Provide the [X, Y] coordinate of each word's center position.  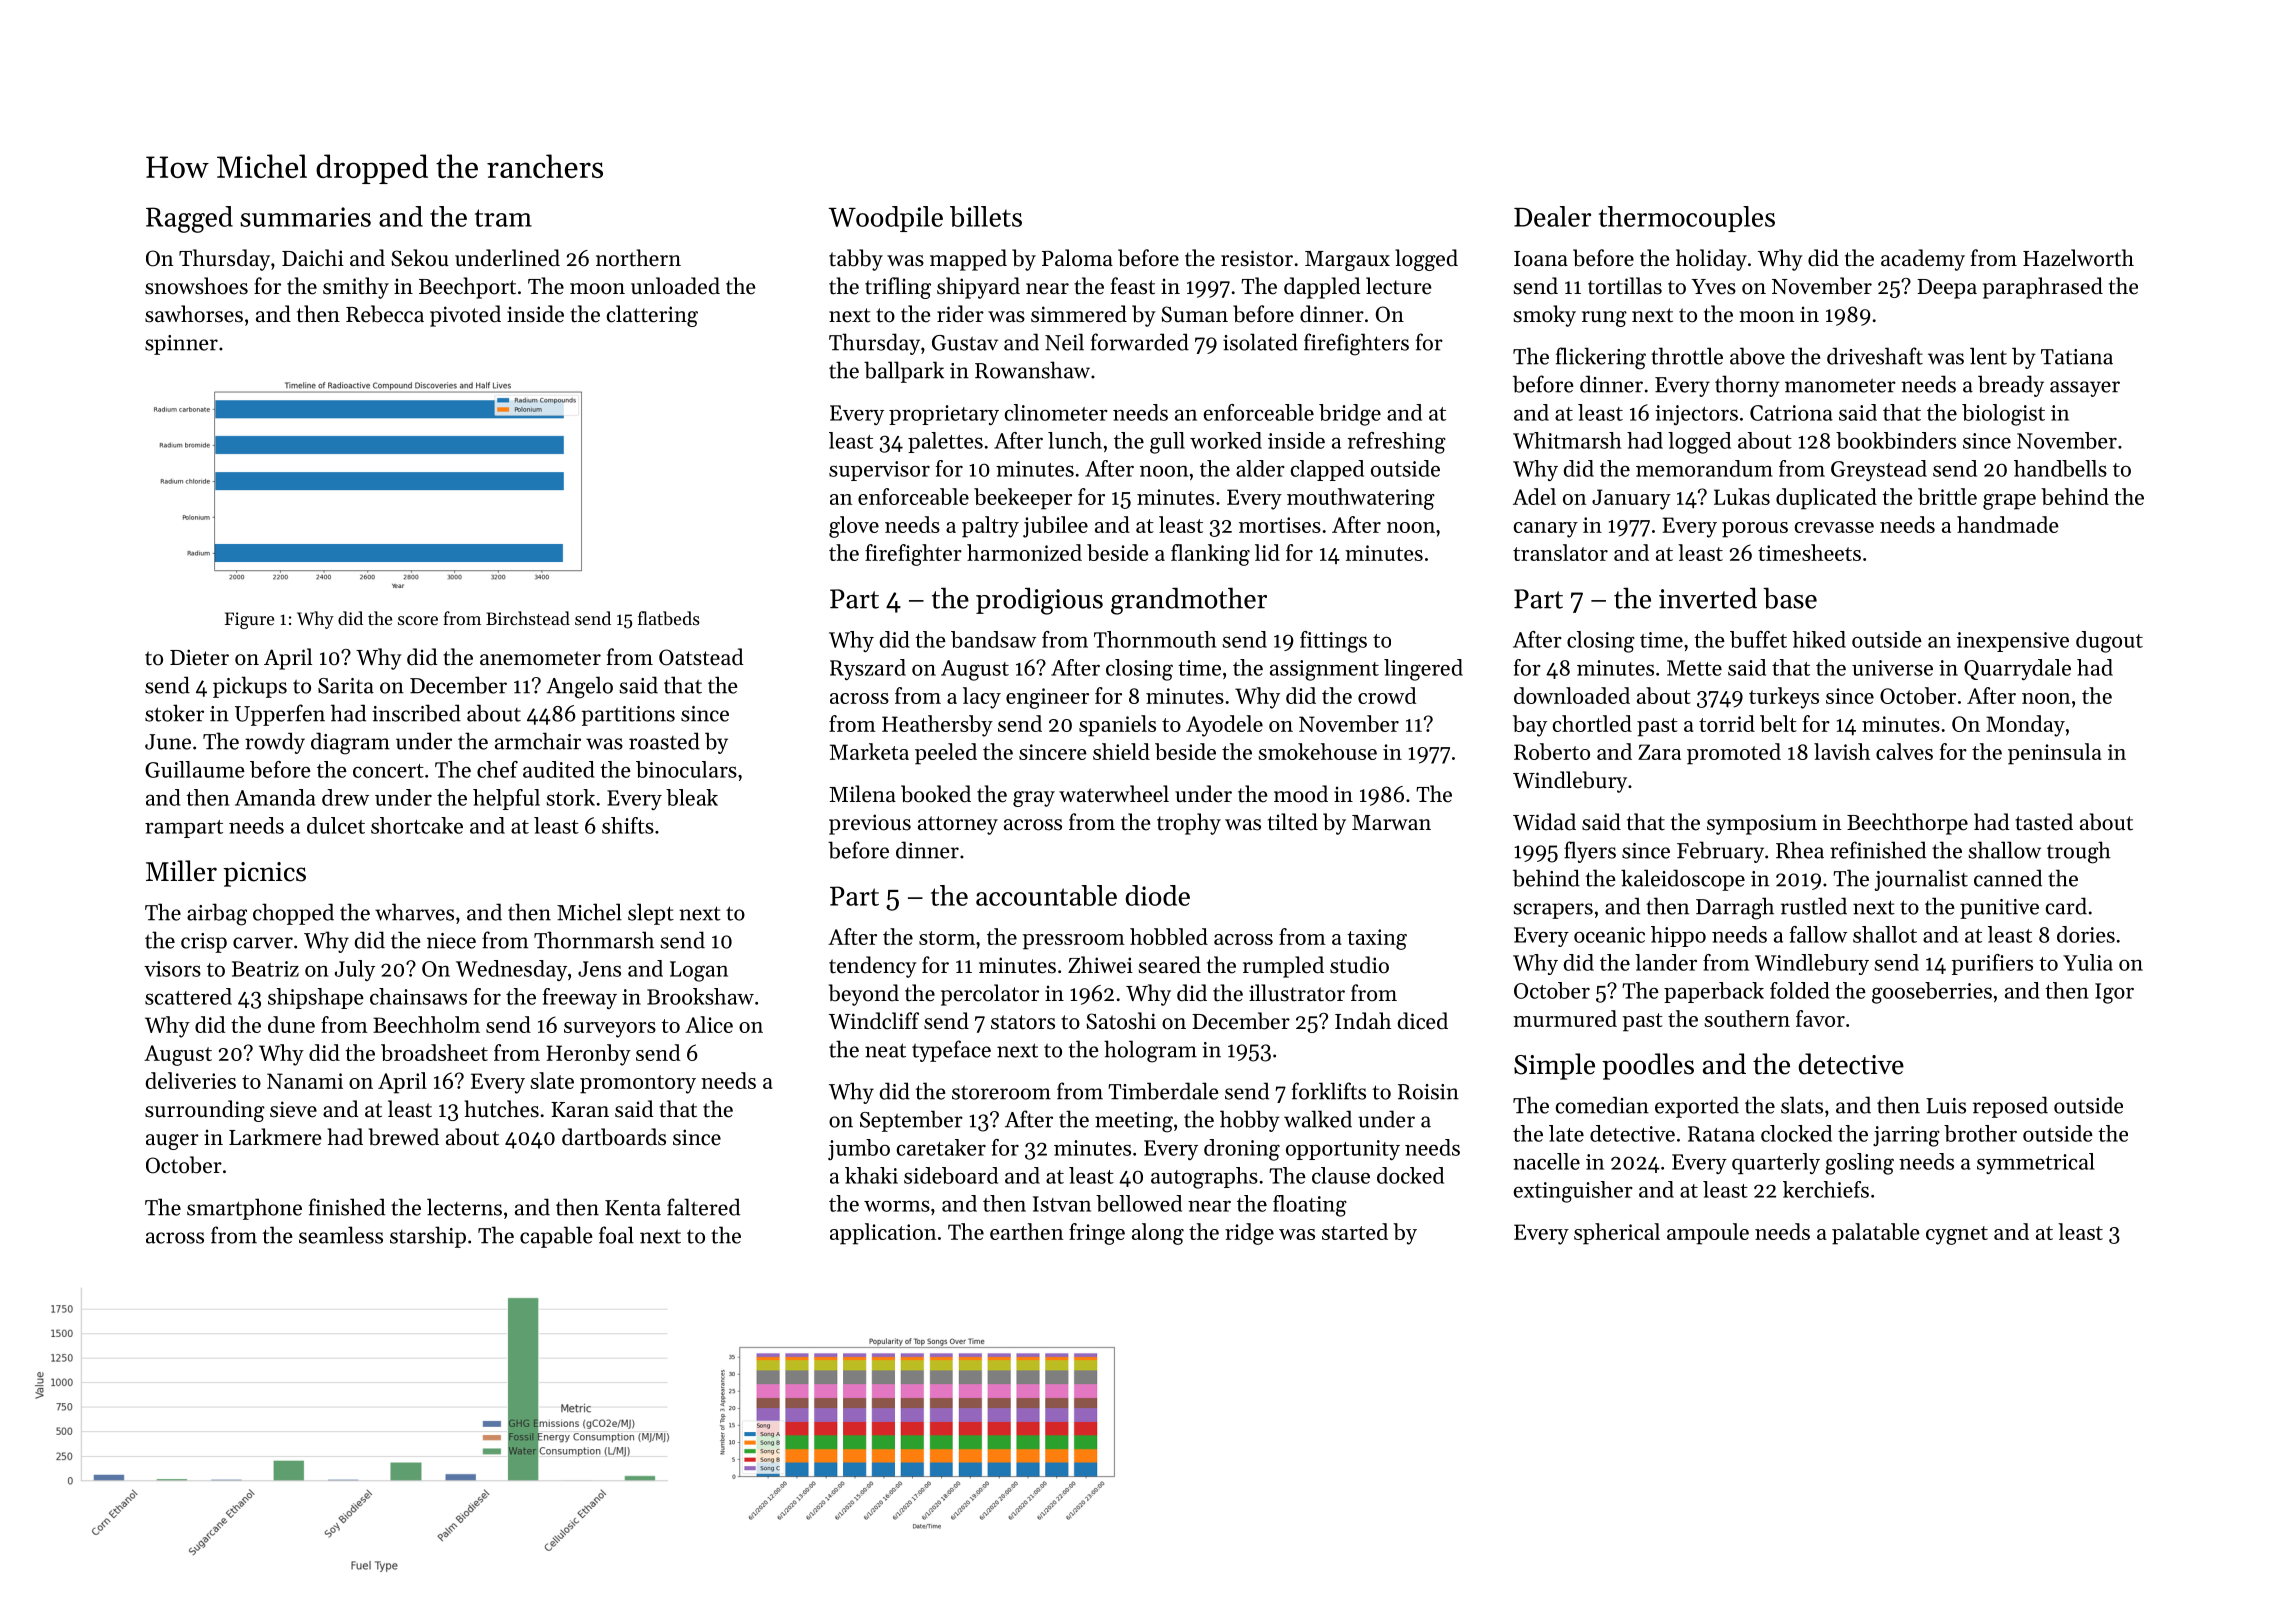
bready [2011, 386]
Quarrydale [2017, 669]
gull [1167, 443]
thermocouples [1687, 219]
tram [503, 218]
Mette [1694, 668]
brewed [404, 1137]
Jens [599, 969]
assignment [1324, 670]
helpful [506, 799]
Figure [249, 620]
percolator [990, 995]
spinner [181, 345]
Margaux [1347, 261]
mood [1301, 794]
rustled [1814, 906]
